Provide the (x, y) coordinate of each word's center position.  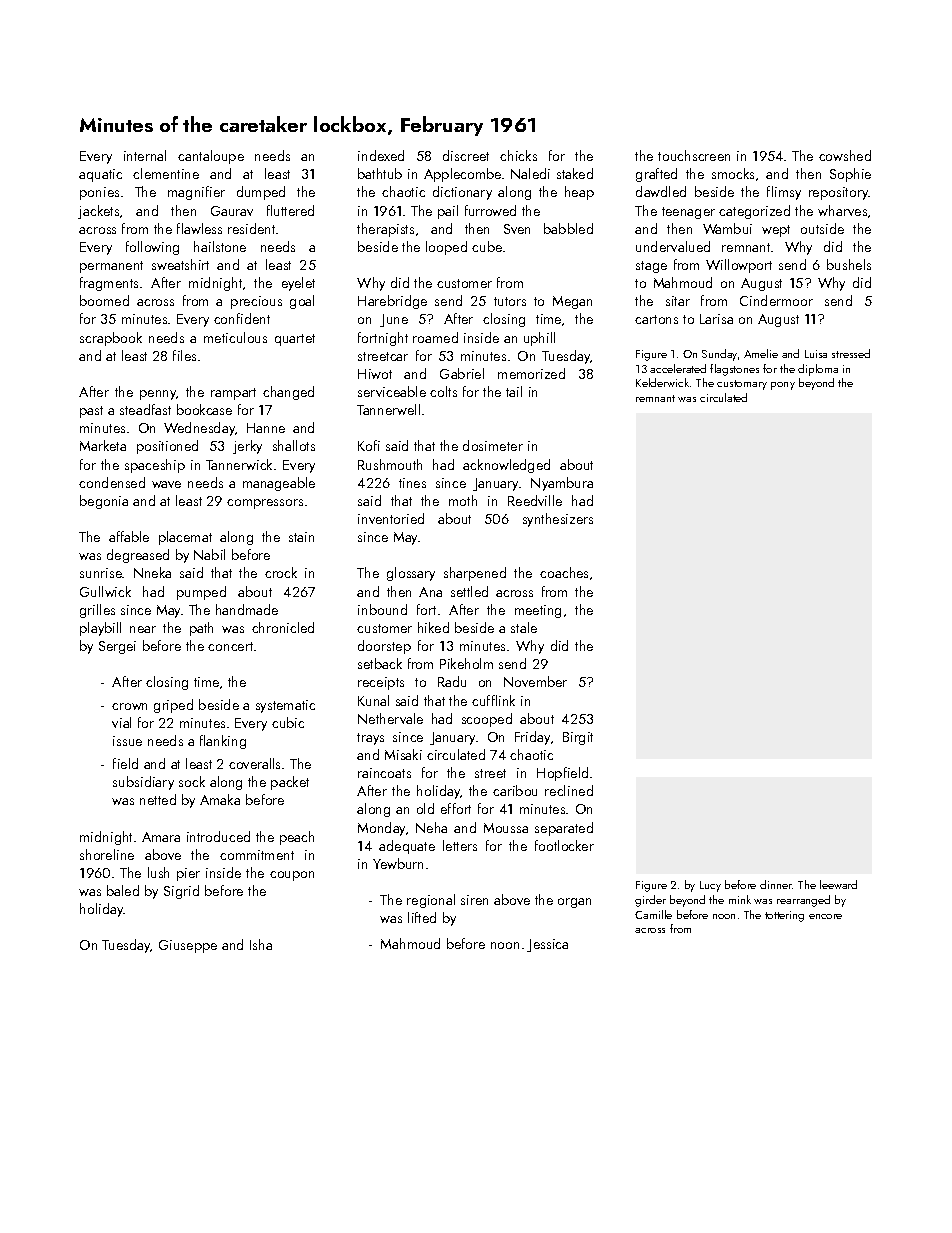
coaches (564, 572)
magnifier (196, 193)
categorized (754, 212)
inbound (382, 609)
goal (302, 302)
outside (822, 228)
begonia (104, 502)
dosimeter (493, 445)
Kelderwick (662, 382)
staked (575, 173)
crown (129, 706)
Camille (653, 914)
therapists (385, 230)
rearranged (803, 901)
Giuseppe (188, 946)
